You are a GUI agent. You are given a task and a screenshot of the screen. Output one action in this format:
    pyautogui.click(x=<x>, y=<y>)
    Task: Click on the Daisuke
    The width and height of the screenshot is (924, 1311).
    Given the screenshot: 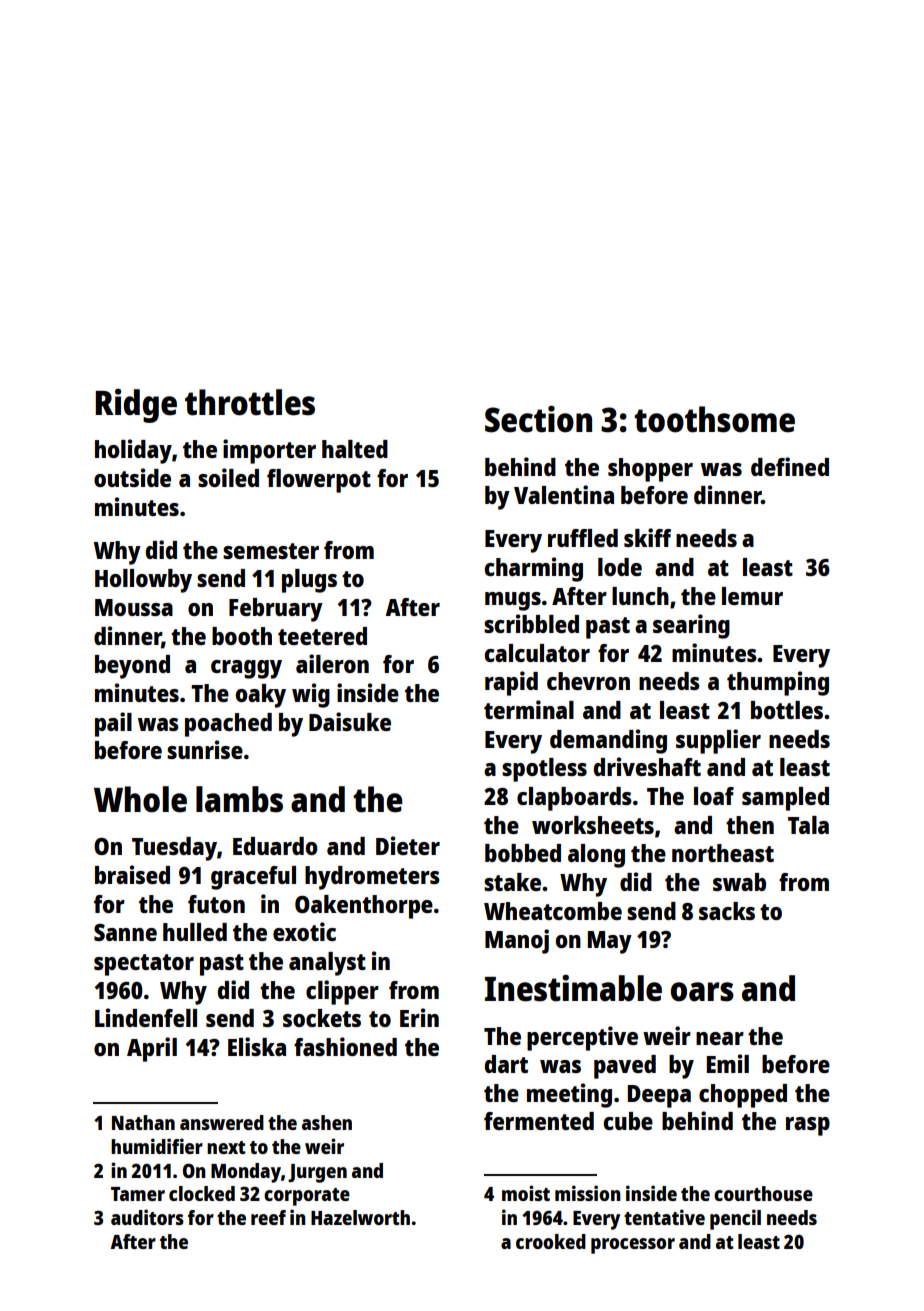 What is the action you would take?
    pyautogui.click(x=350, y=721)
